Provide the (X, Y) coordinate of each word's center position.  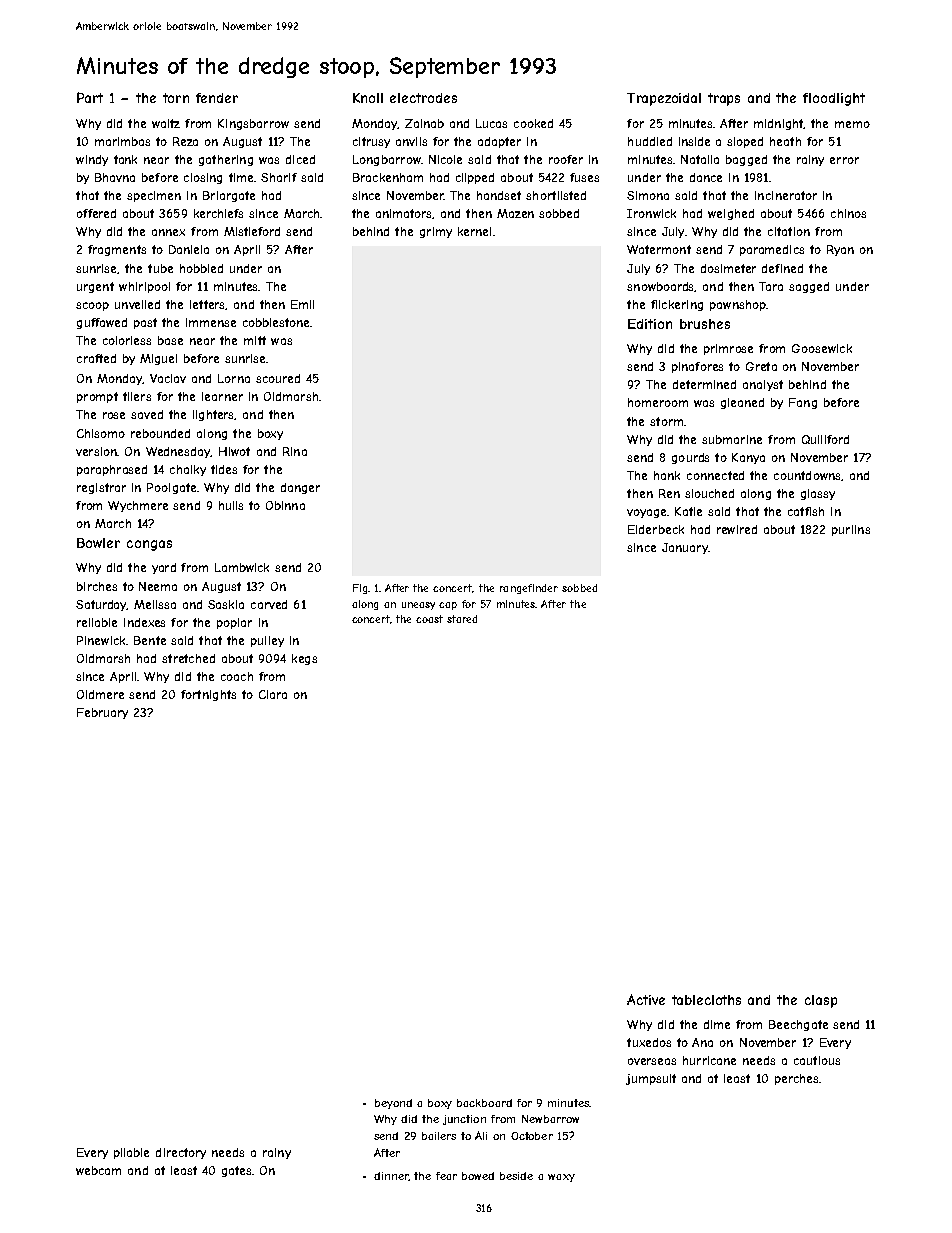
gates (236, 1171)
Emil (302, 304)
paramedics (772, 250)
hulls (231, 505)
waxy (561, 1178)
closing (203, 178)
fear (446, 1176)
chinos (848, 213)
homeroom (658, 402)
